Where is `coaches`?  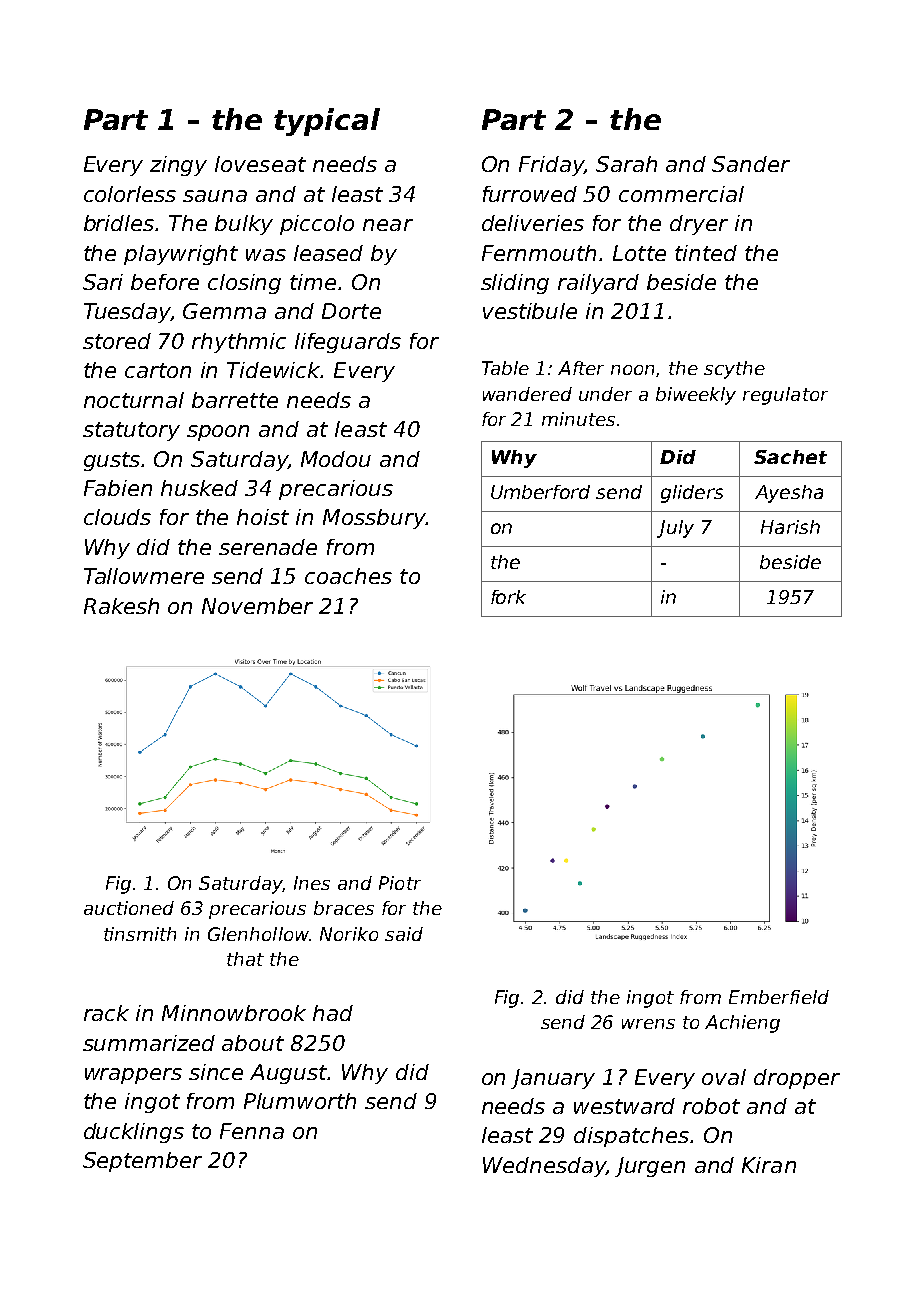
coaches is located at coordinates (348, 576).
